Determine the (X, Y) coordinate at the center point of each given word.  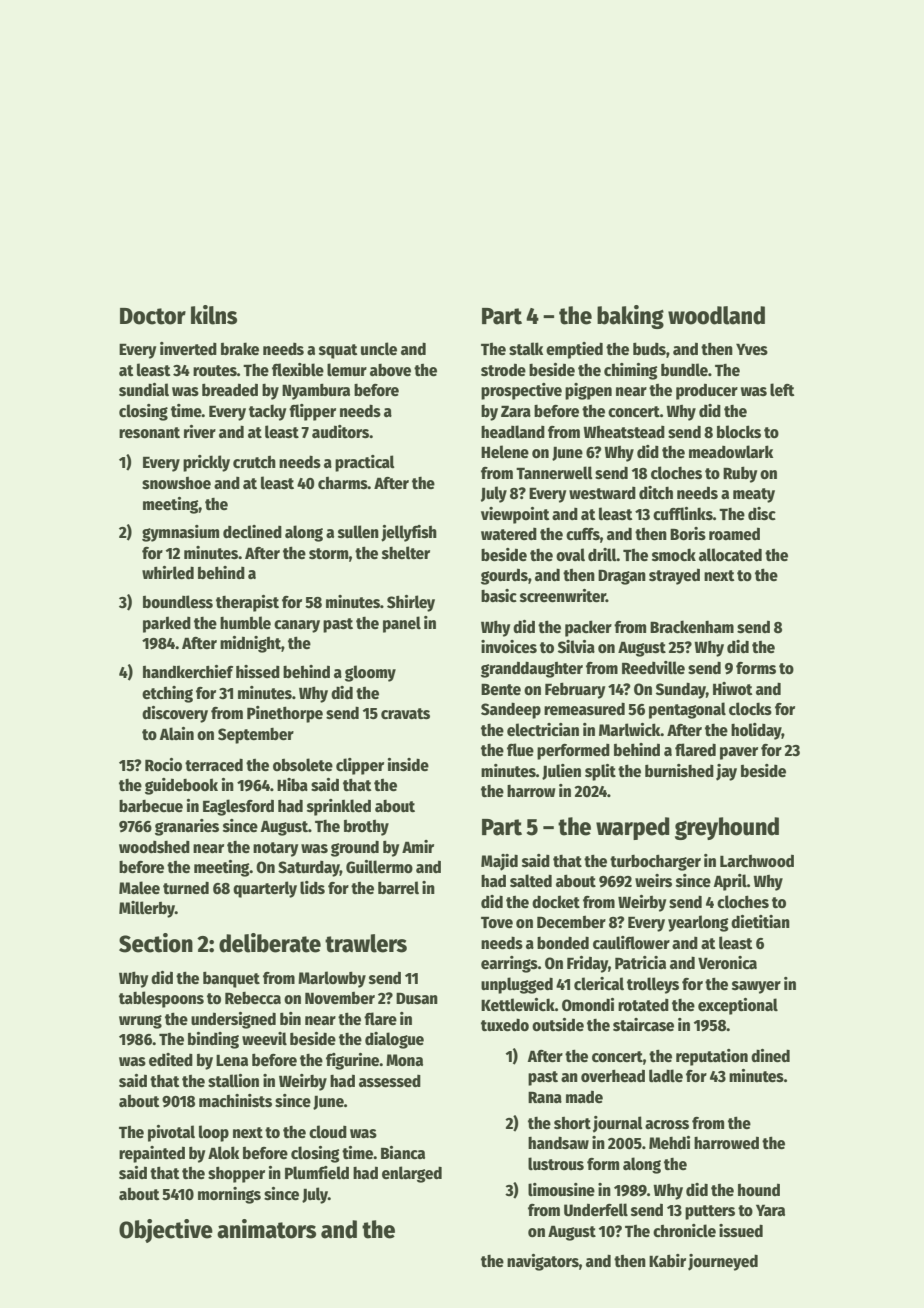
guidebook (181, 786)
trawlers (366, 943)
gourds (504, 576)
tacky (267, 412)
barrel (398, 888)
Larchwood (757, 861)
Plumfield (317, 1173)
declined (252, 532)
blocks (739, 432)
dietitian (760, 921)
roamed (734, 534)
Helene (505, 452)
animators (266, 1229)
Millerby (147, 909)
